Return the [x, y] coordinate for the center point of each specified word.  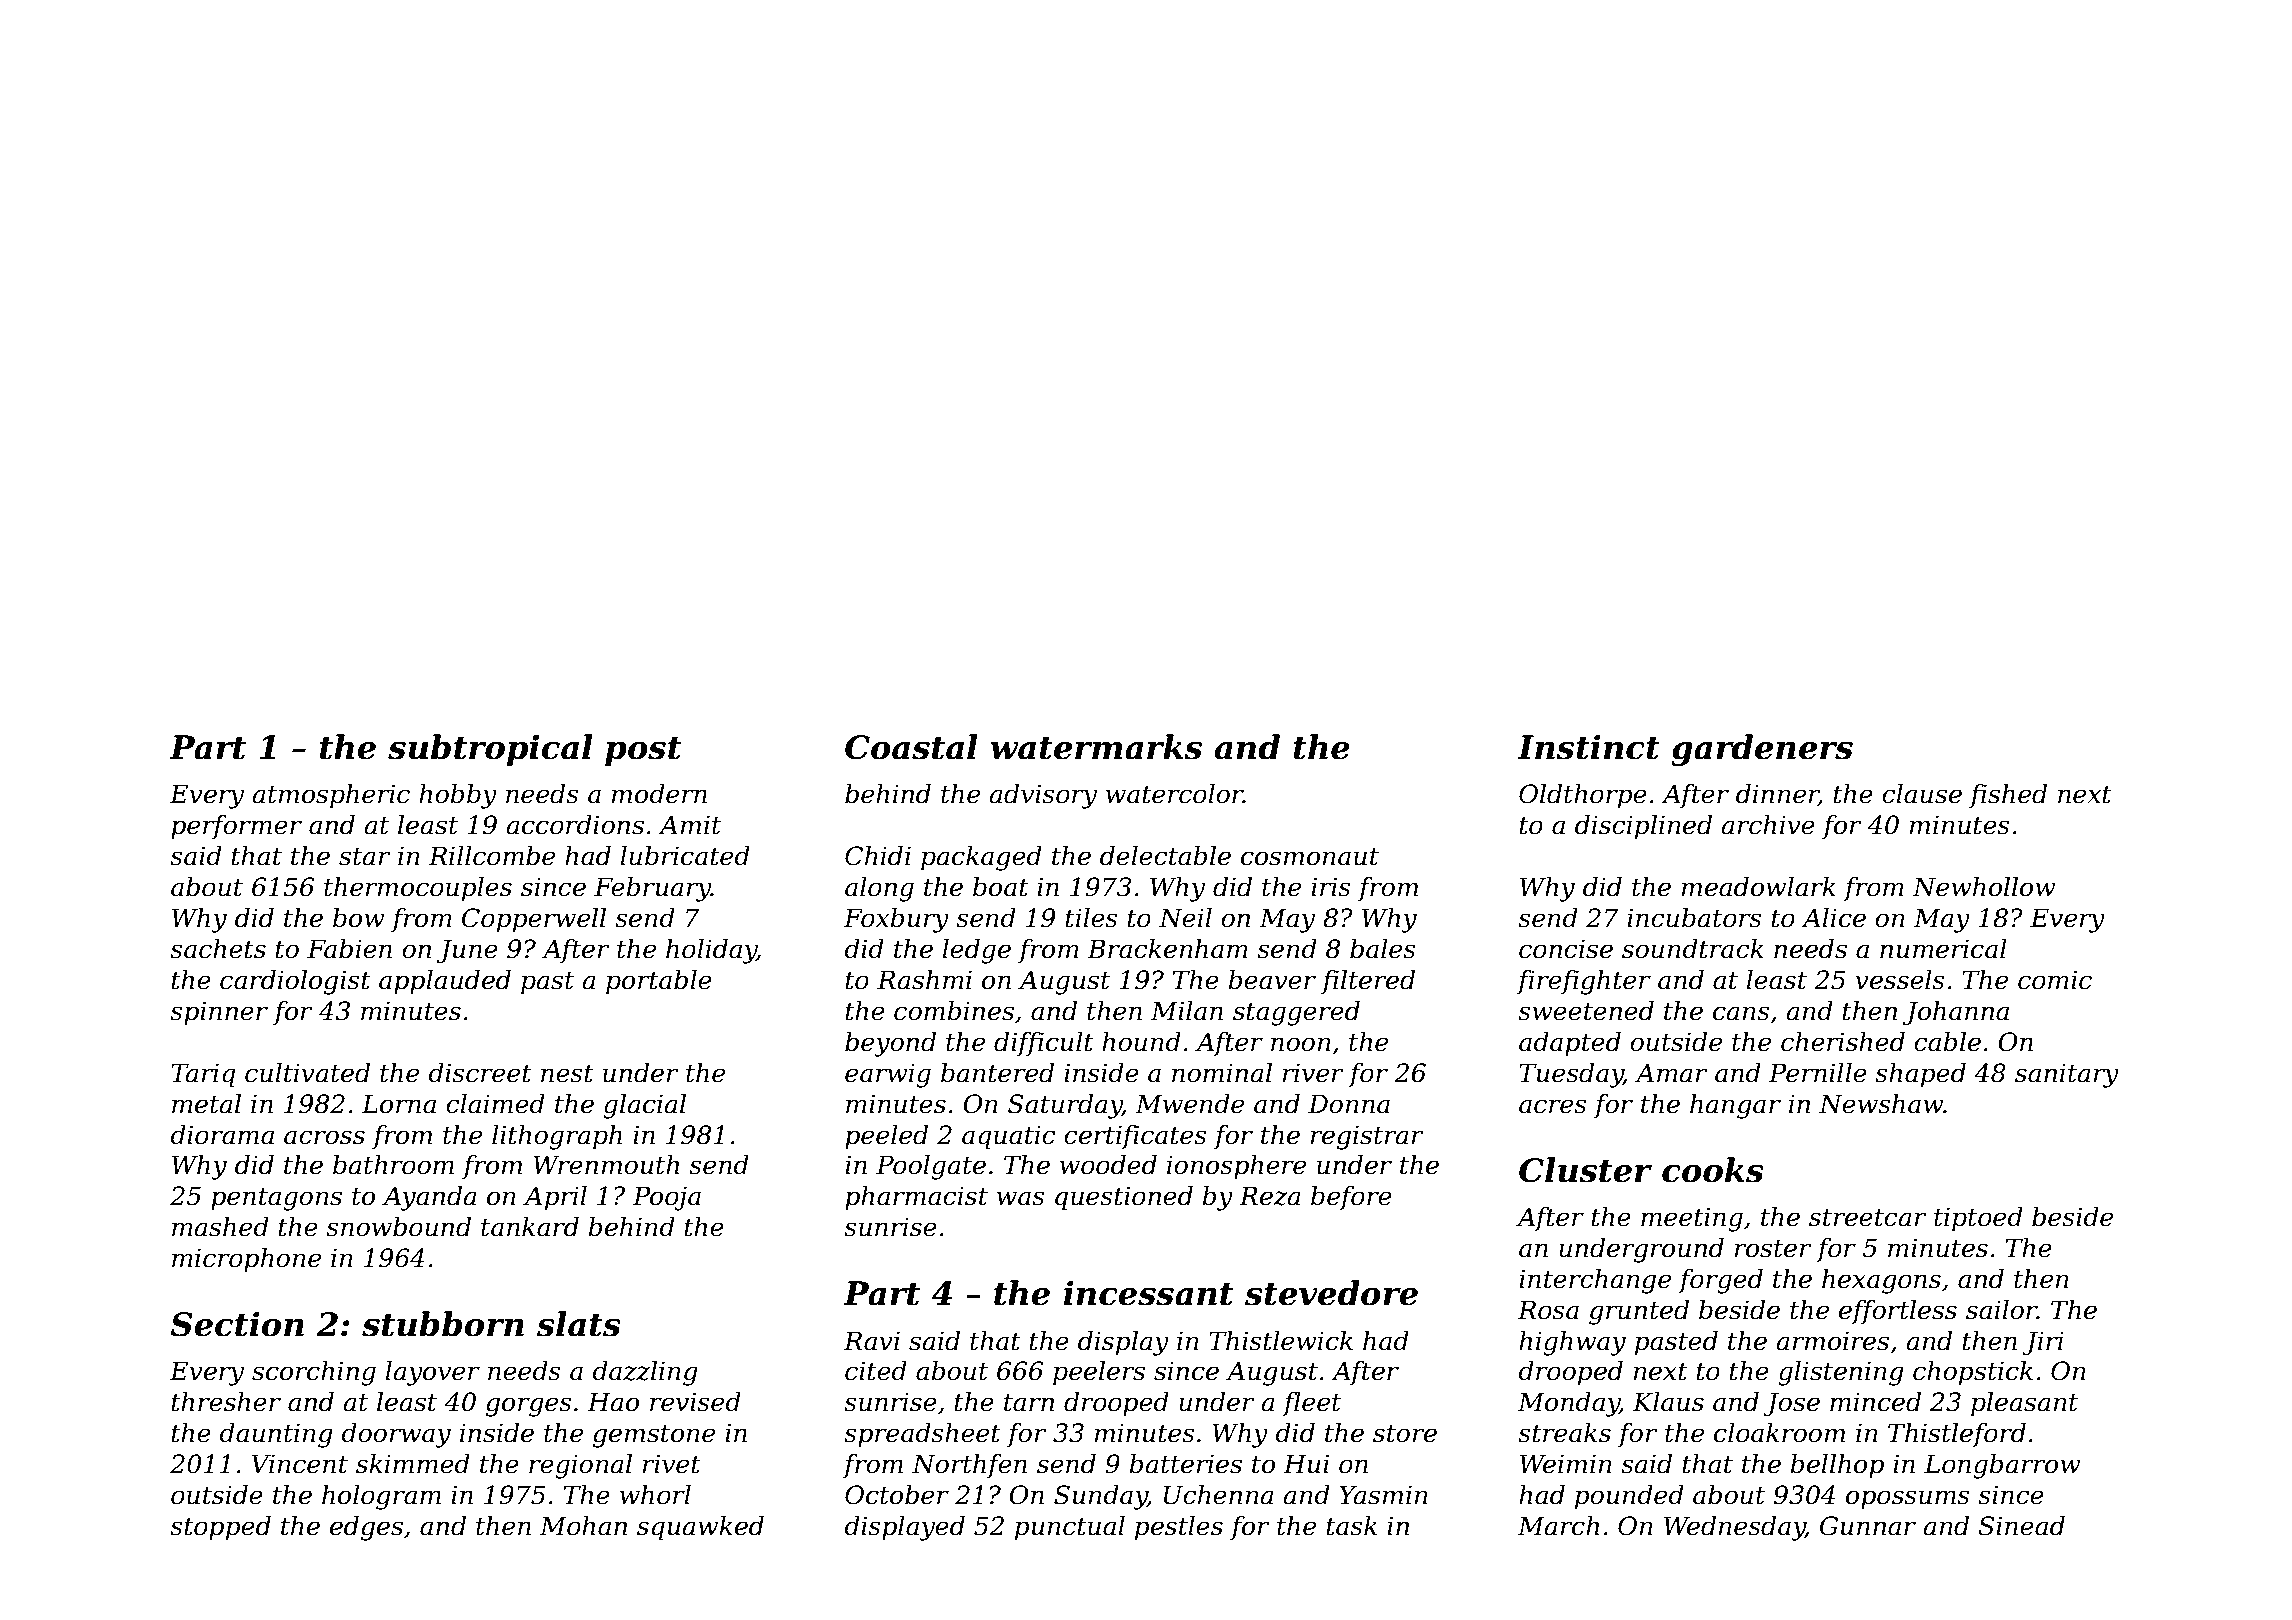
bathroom [393, 1165]
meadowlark [1759, 887]
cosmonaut [1310, 857]
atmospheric [331, 796]
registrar [1367, 1137]
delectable [1165, 856]
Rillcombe [492, 856]
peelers [1099, 1373]
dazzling [645, 1373]
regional [580, 1466]
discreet [480, 1073]
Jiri [2043, 1343]
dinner [1777, 795]
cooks [1713, 1170]
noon [1301, 1044]
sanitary [2067, 1075]
